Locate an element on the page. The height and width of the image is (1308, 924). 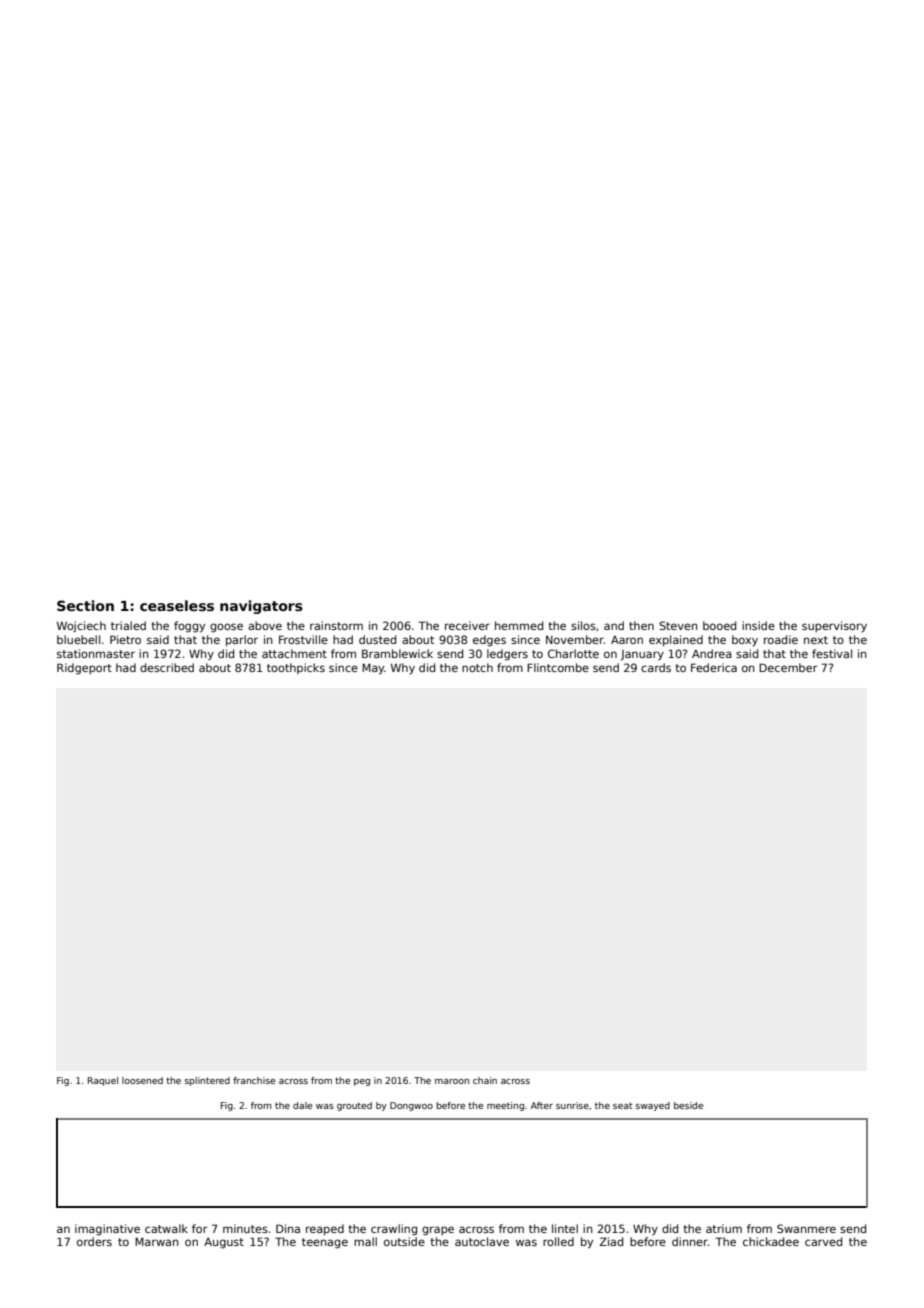
December is located at coordinates (788, 667).
